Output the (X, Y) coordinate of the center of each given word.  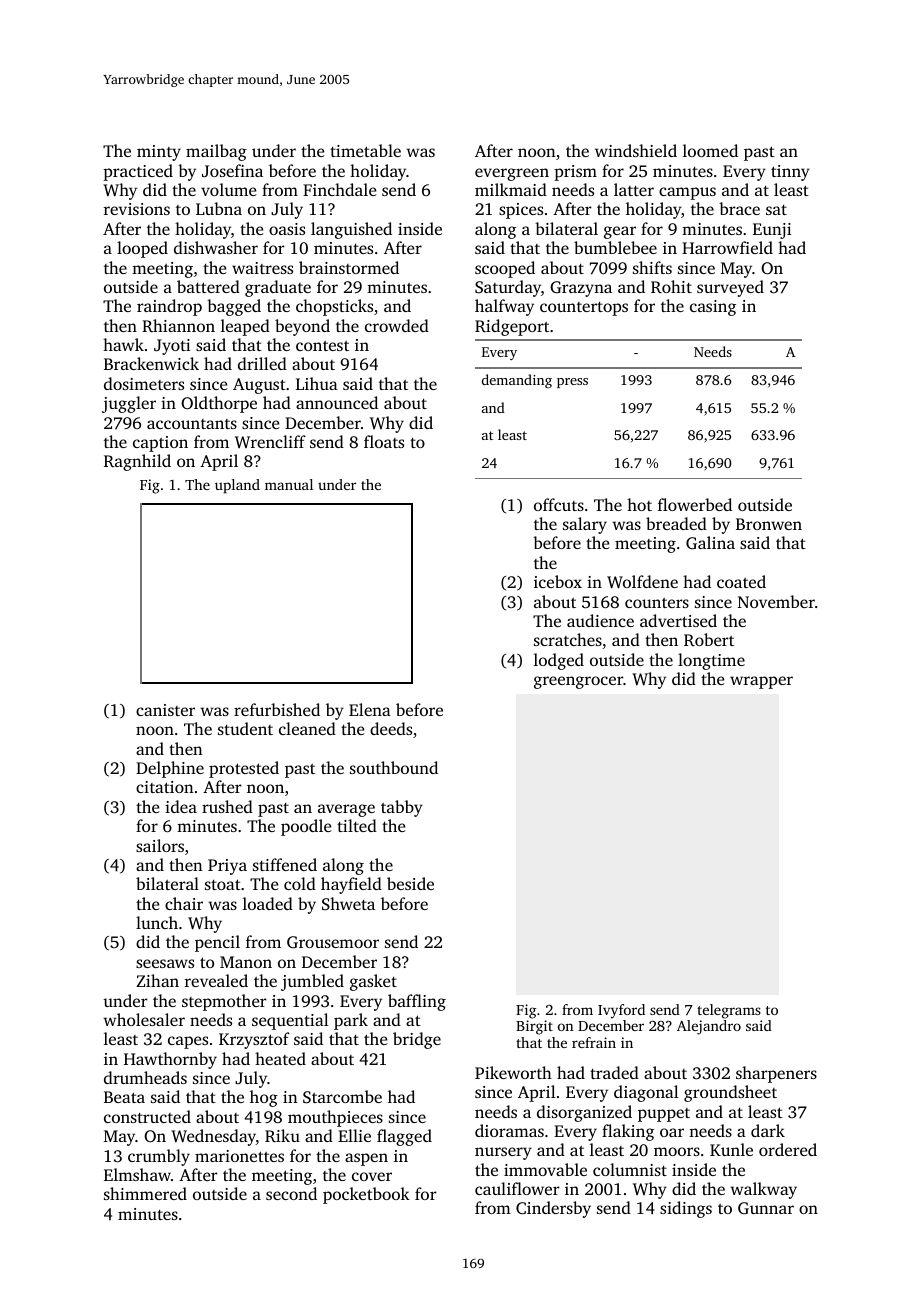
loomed (710, 150)
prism (575, 173)
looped (142, 249)
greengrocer (578, 682)
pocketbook (366, 1195)
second (291, 1193)
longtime (711, 661)
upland (237, 486)
